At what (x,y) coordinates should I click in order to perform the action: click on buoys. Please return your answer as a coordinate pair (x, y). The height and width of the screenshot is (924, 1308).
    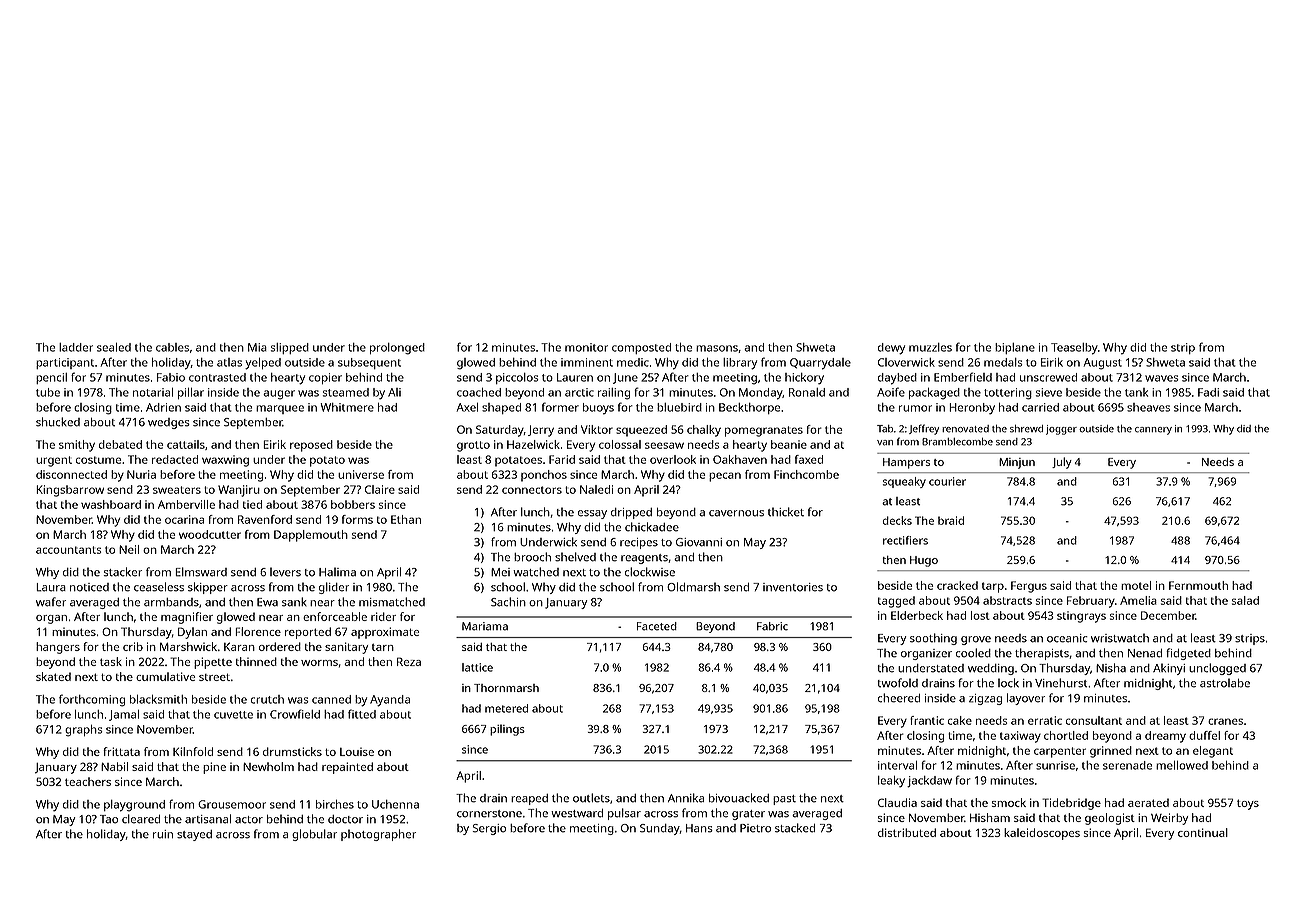
    Looking at the image, I should click on (598, 409).
